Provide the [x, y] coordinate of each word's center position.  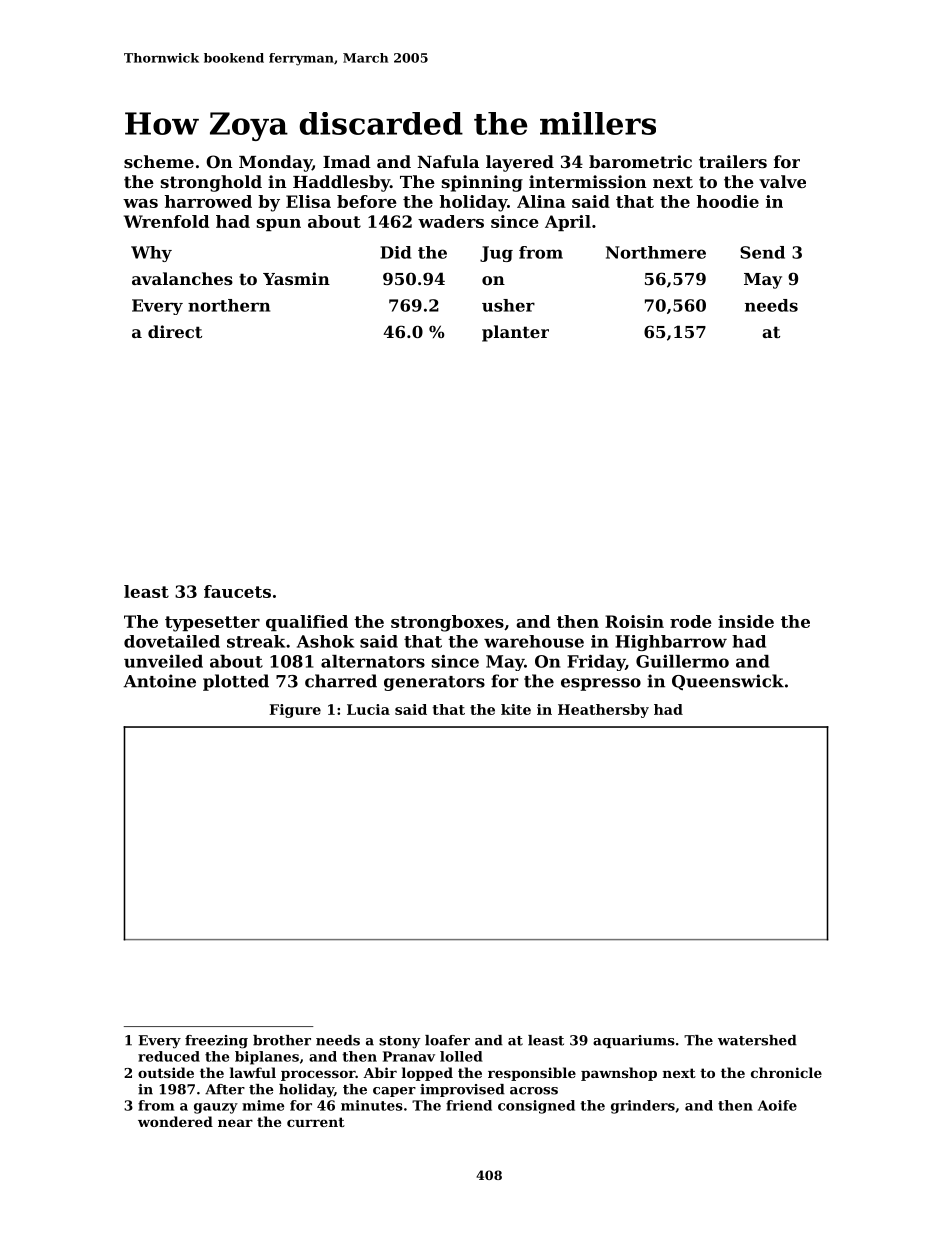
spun [279, 225]
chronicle [786, 1072]
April [568, 223]
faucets [237, 591]
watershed [757, 1040]
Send [762, 252]
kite [516, 709]
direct [175, 331]
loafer [447, 1040]
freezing [216, 1042]
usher [508, 305]
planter [515, 333]
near [235, 1123]
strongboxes [447, 623]
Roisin [634, 621]
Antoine [159, 681]
